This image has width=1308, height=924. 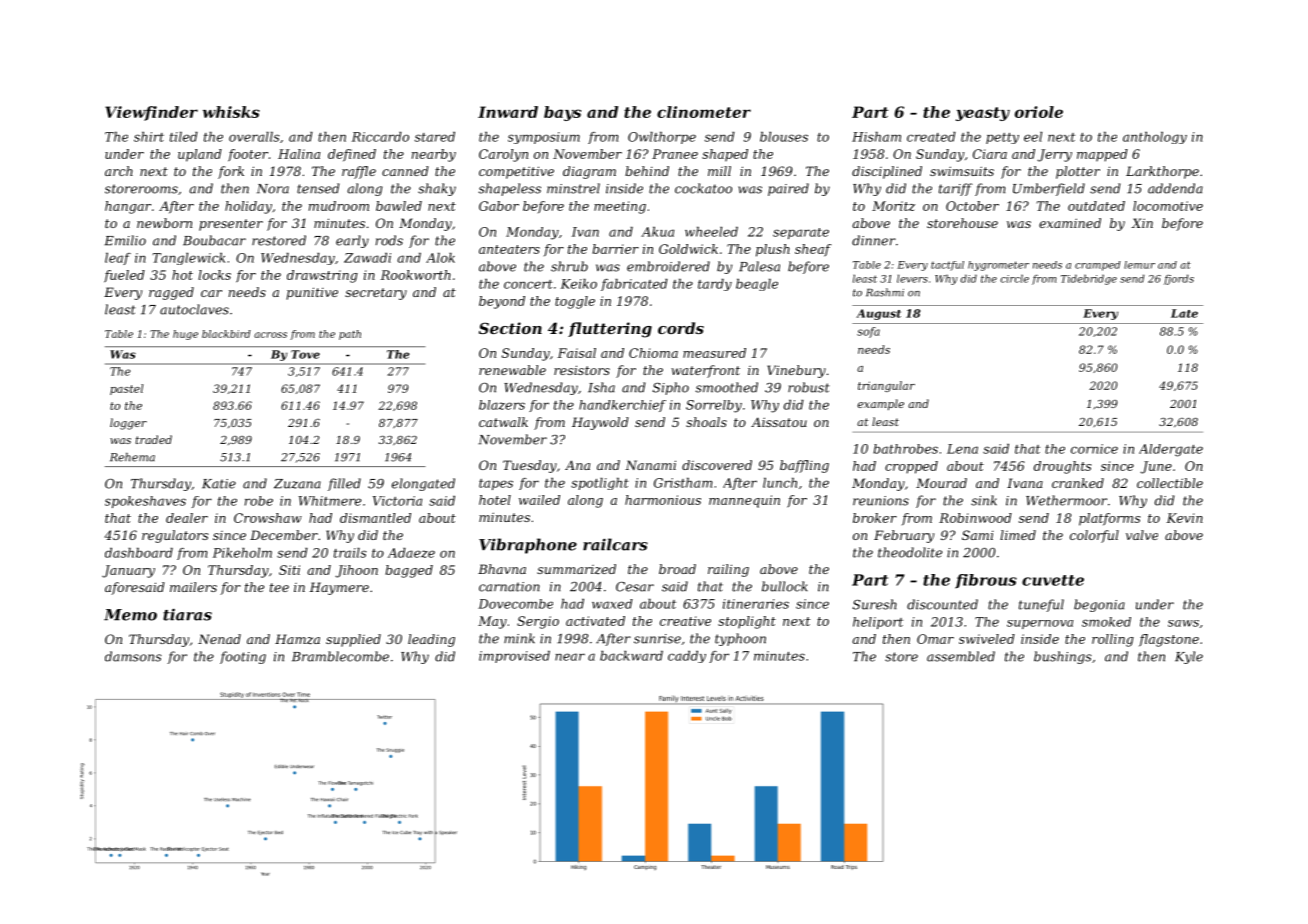 What do you see at coordinates (687, 657) in the image?
I see `caddy` at bounding box center [687, 657].
